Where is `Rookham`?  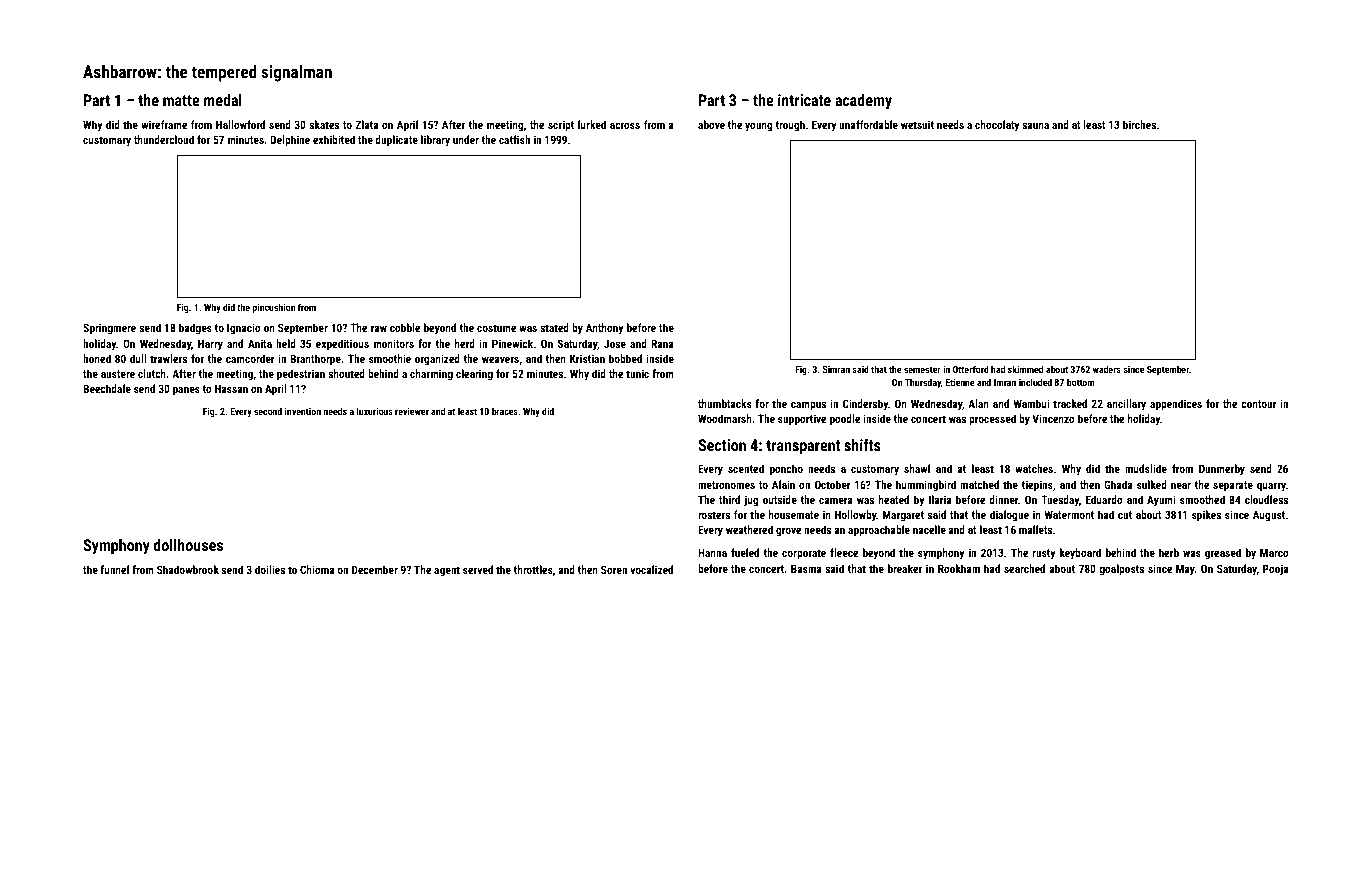
Rookham is located at coordinates (959, 568).
